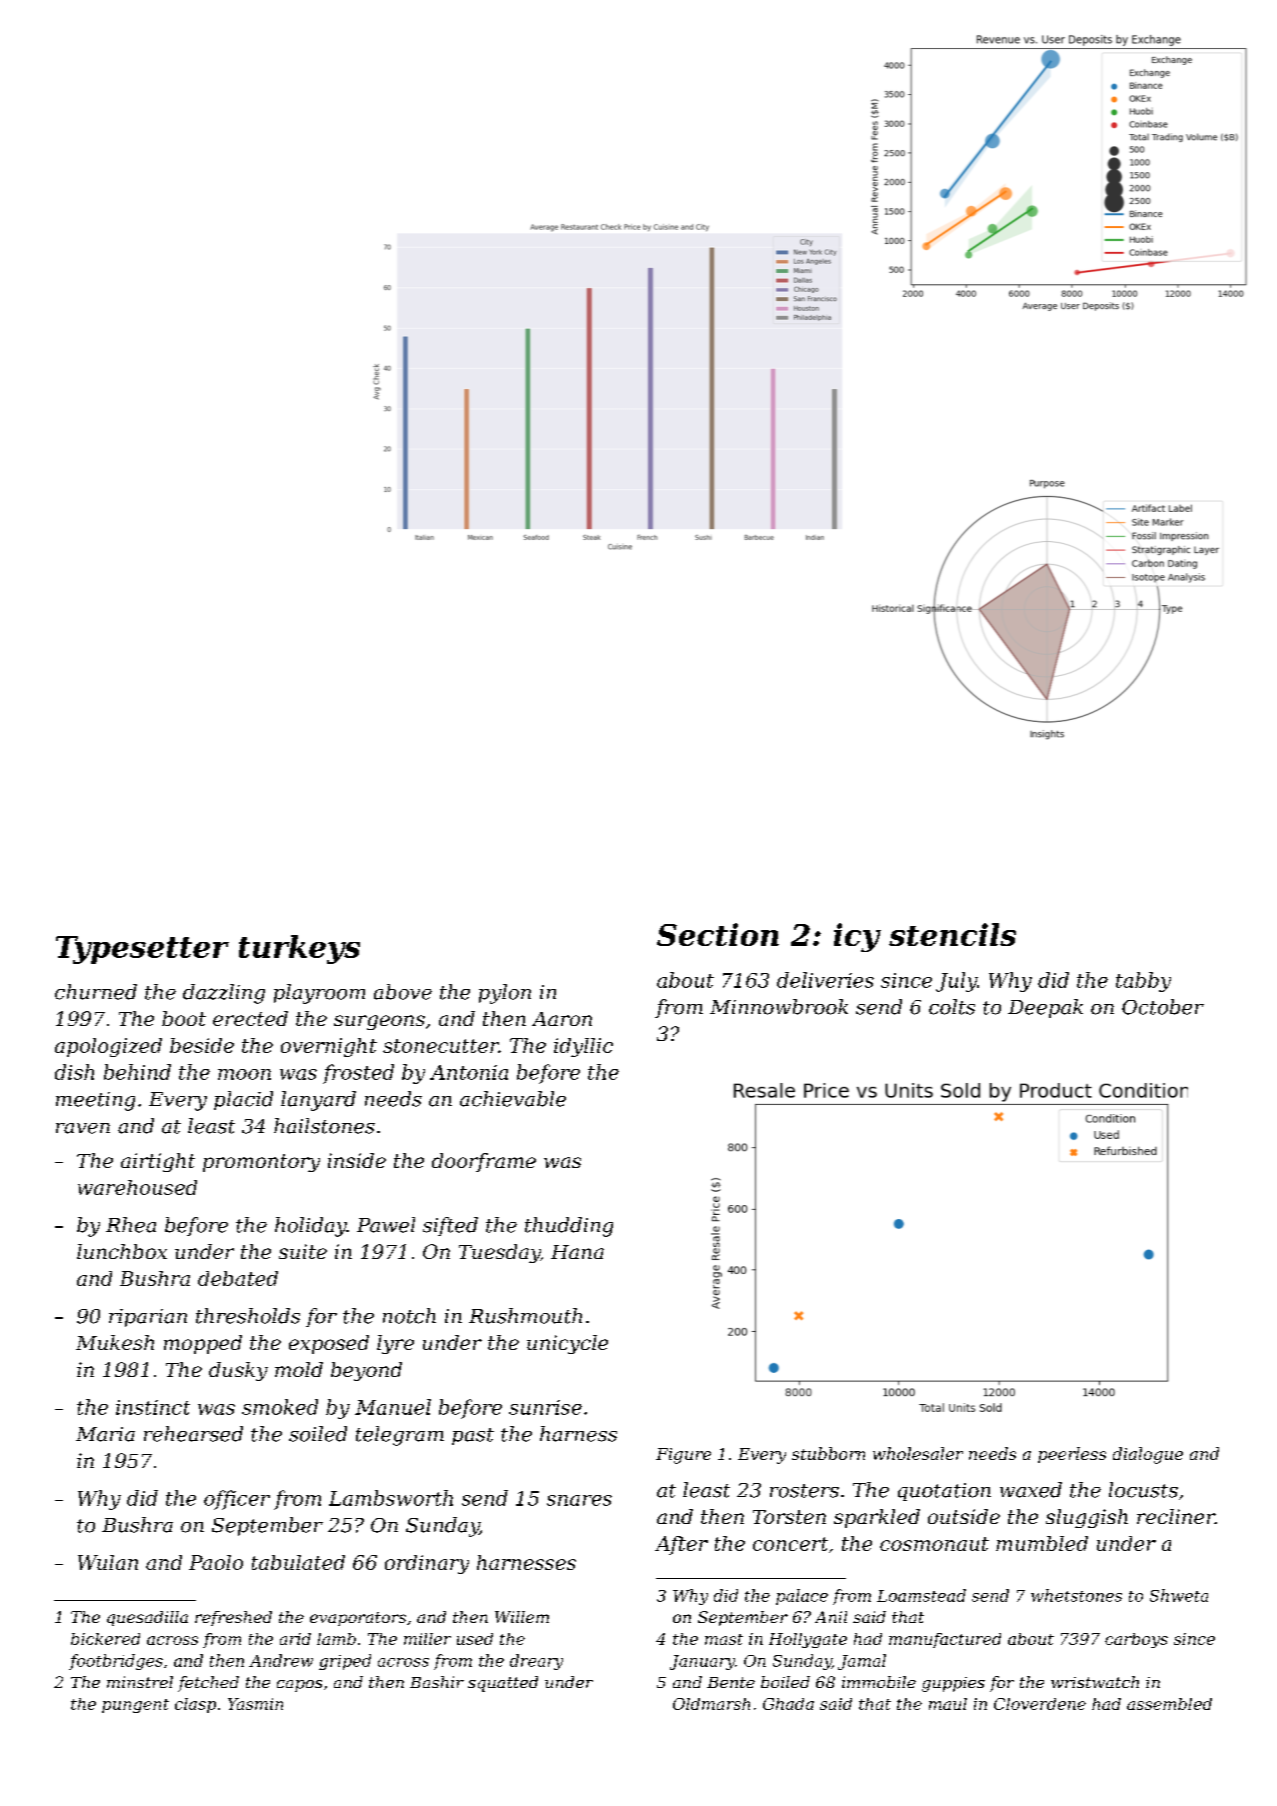 The height and width of the screenshot is (1806, 1277). What do you see at coordinates (484, 1162) in the screenshot?
I see `doorframe` at bounding box center [484, 1162].
